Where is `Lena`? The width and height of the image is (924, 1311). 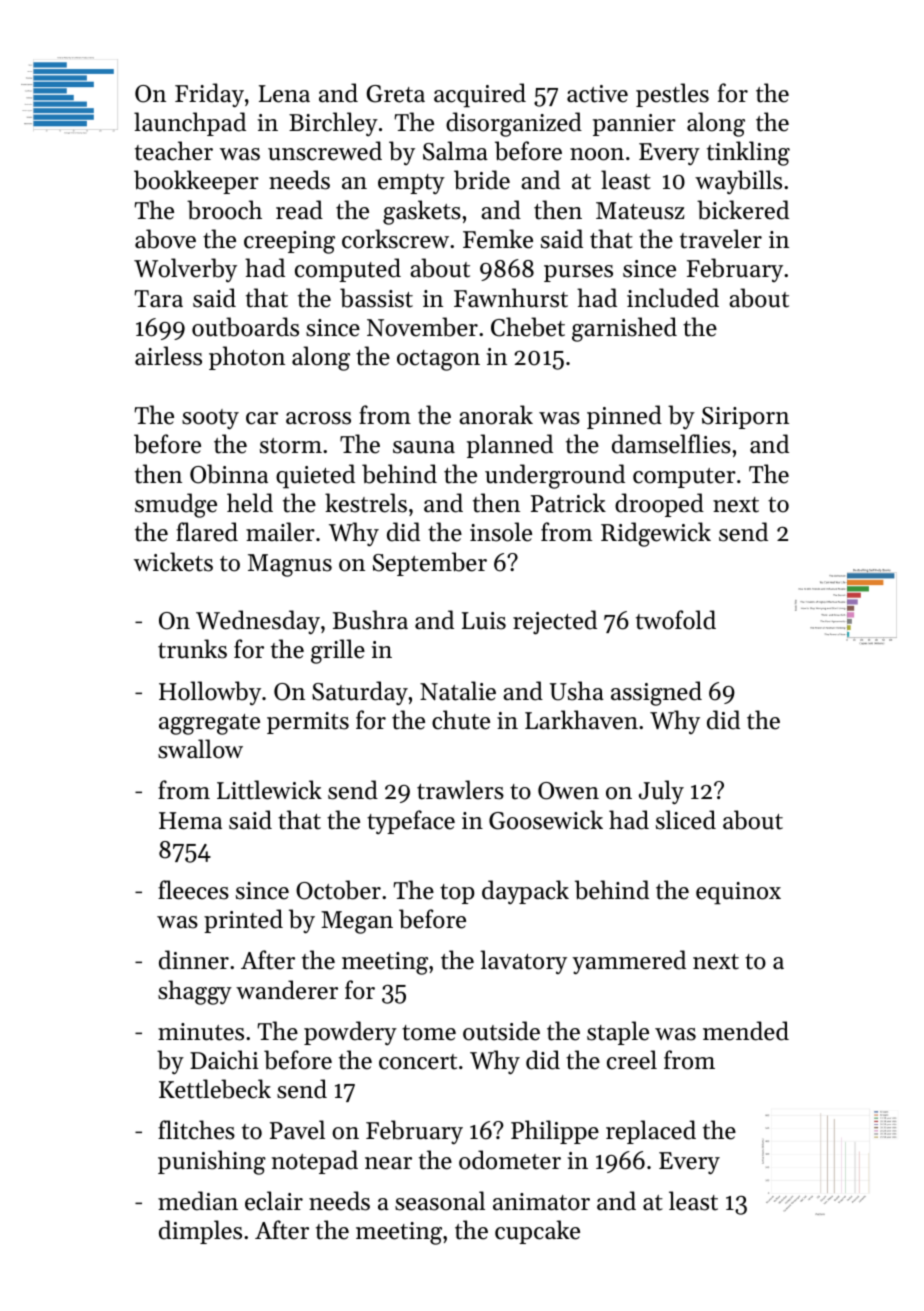 Lena is located at coordinates (284, 94).
